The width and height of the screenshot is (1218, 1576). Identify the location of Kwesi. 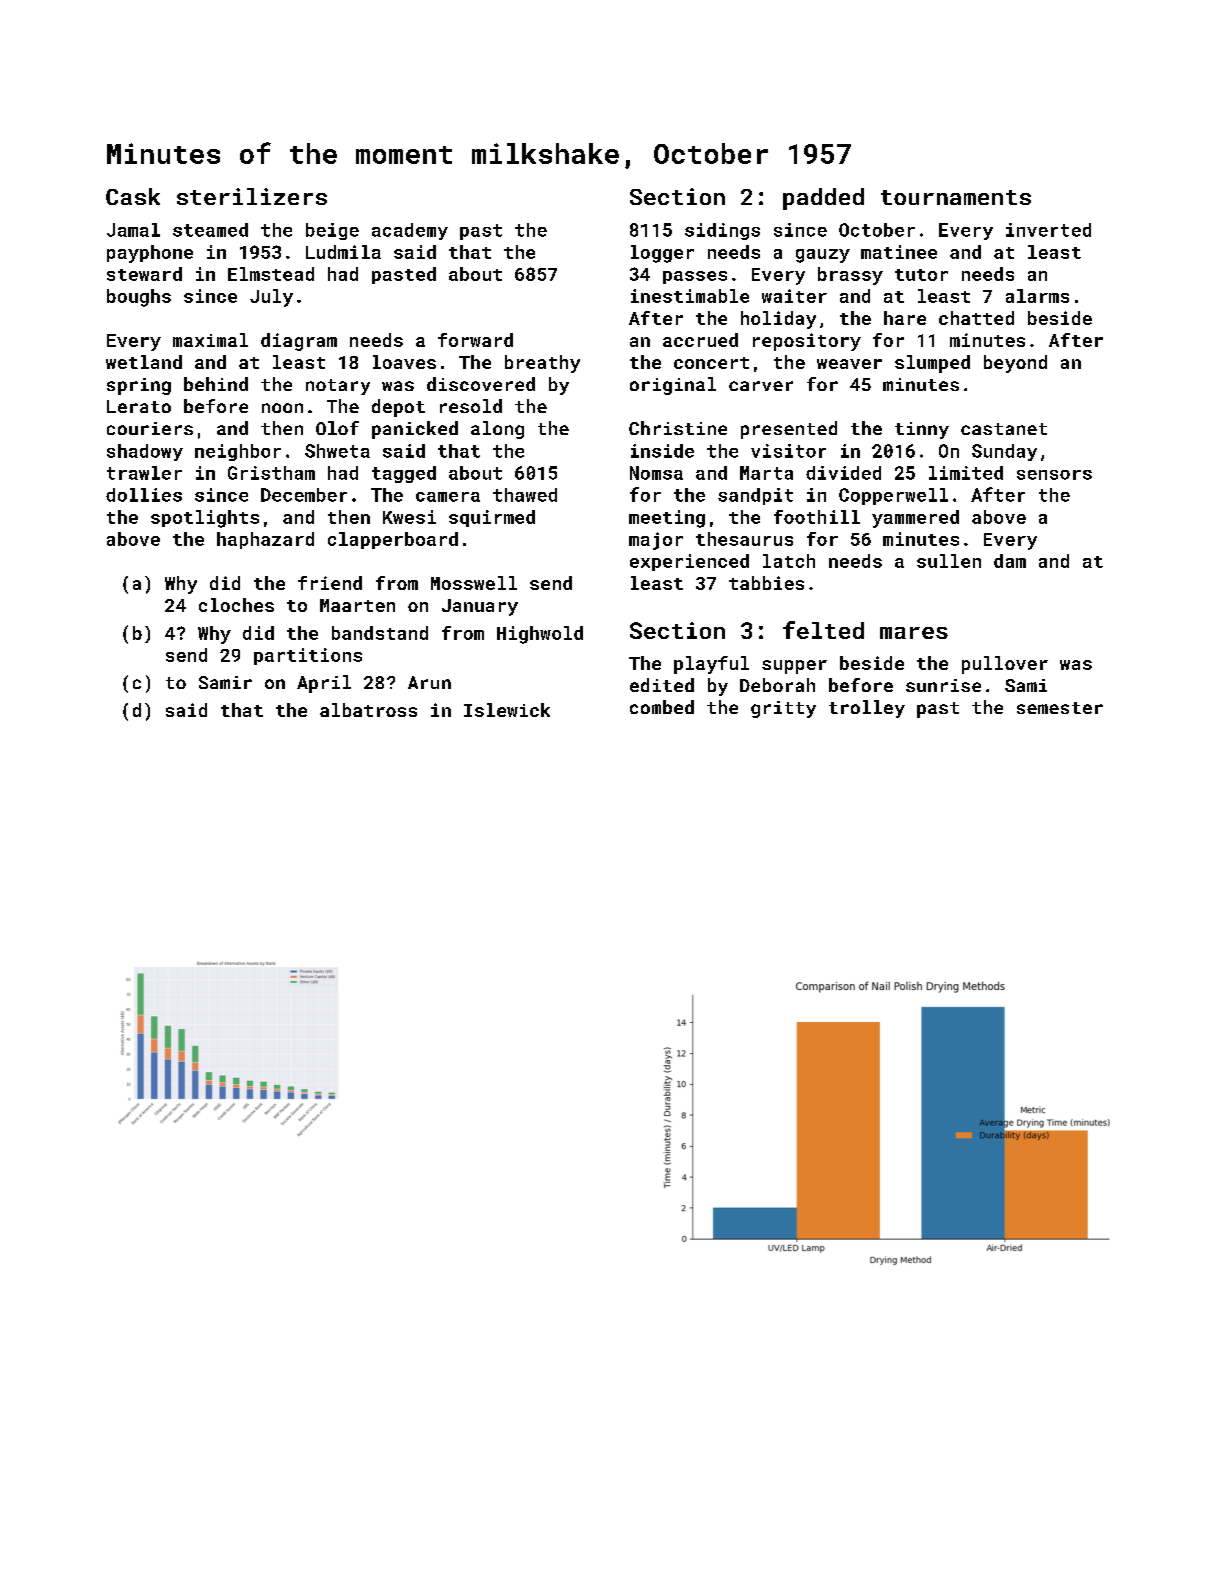
(409, 517).
